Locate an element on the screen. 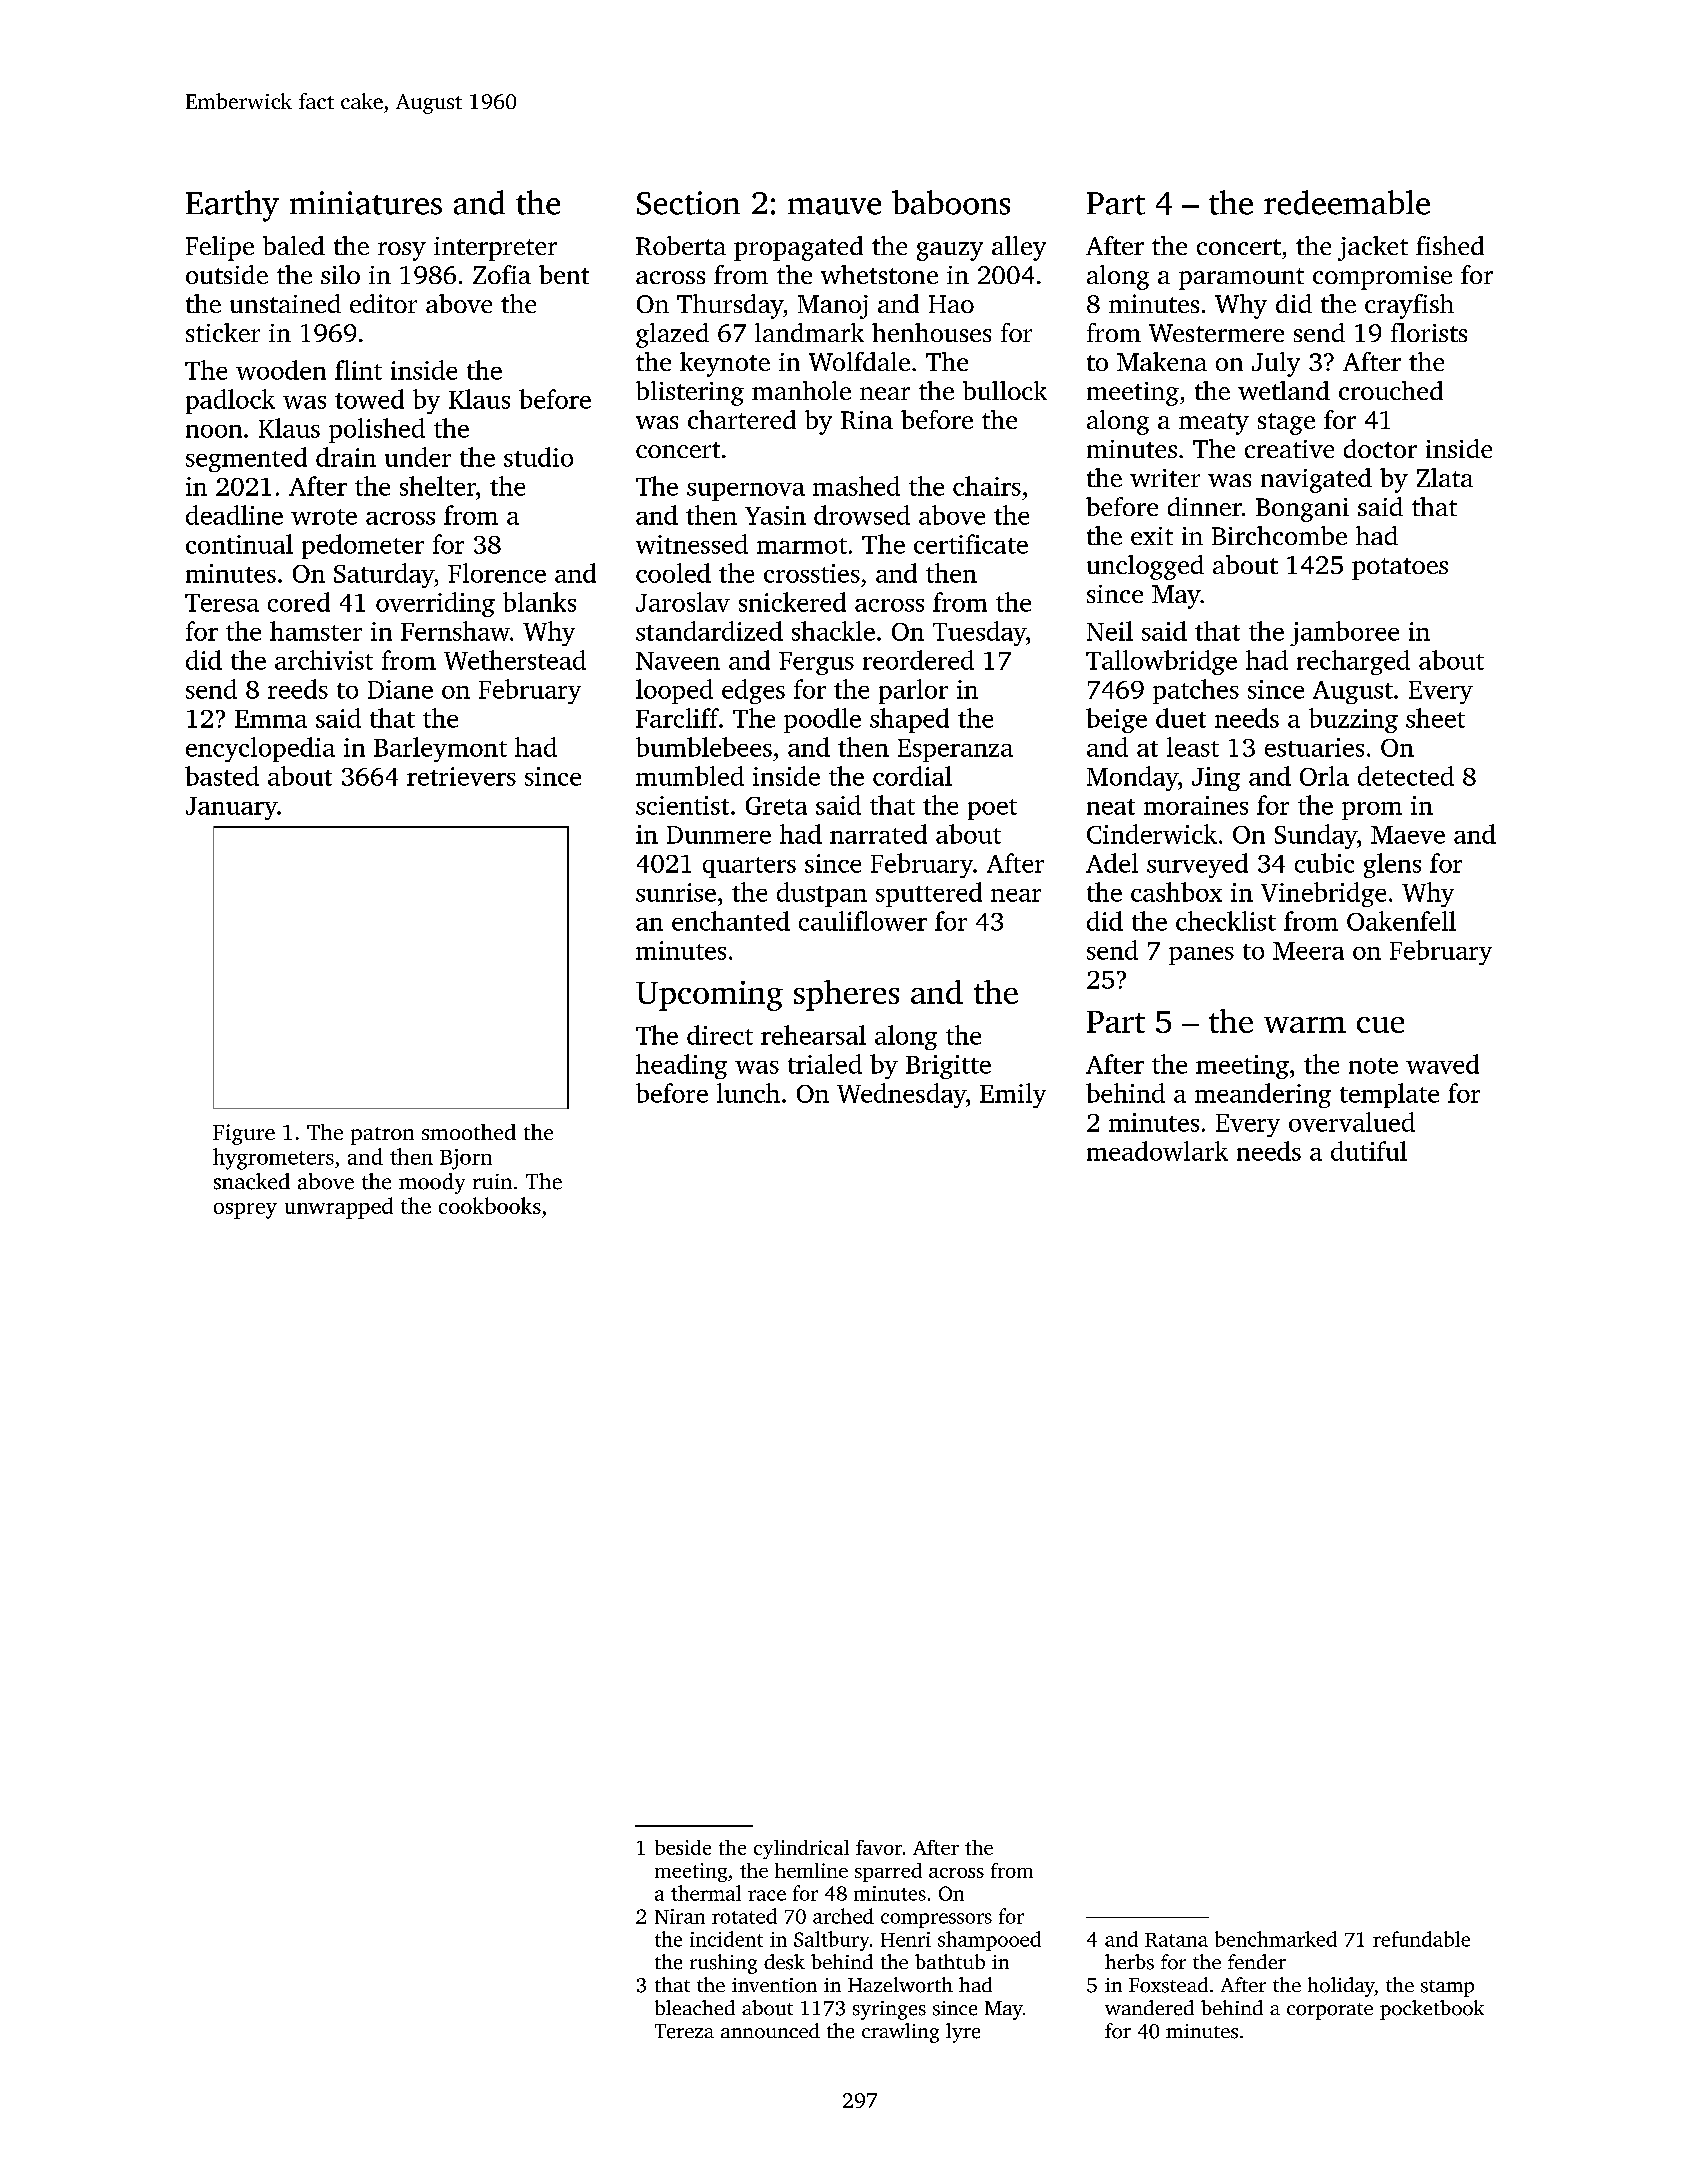 The height and width of the screenshot is (2178, 1683). redeemable is located at coordinates (1347, 202).
